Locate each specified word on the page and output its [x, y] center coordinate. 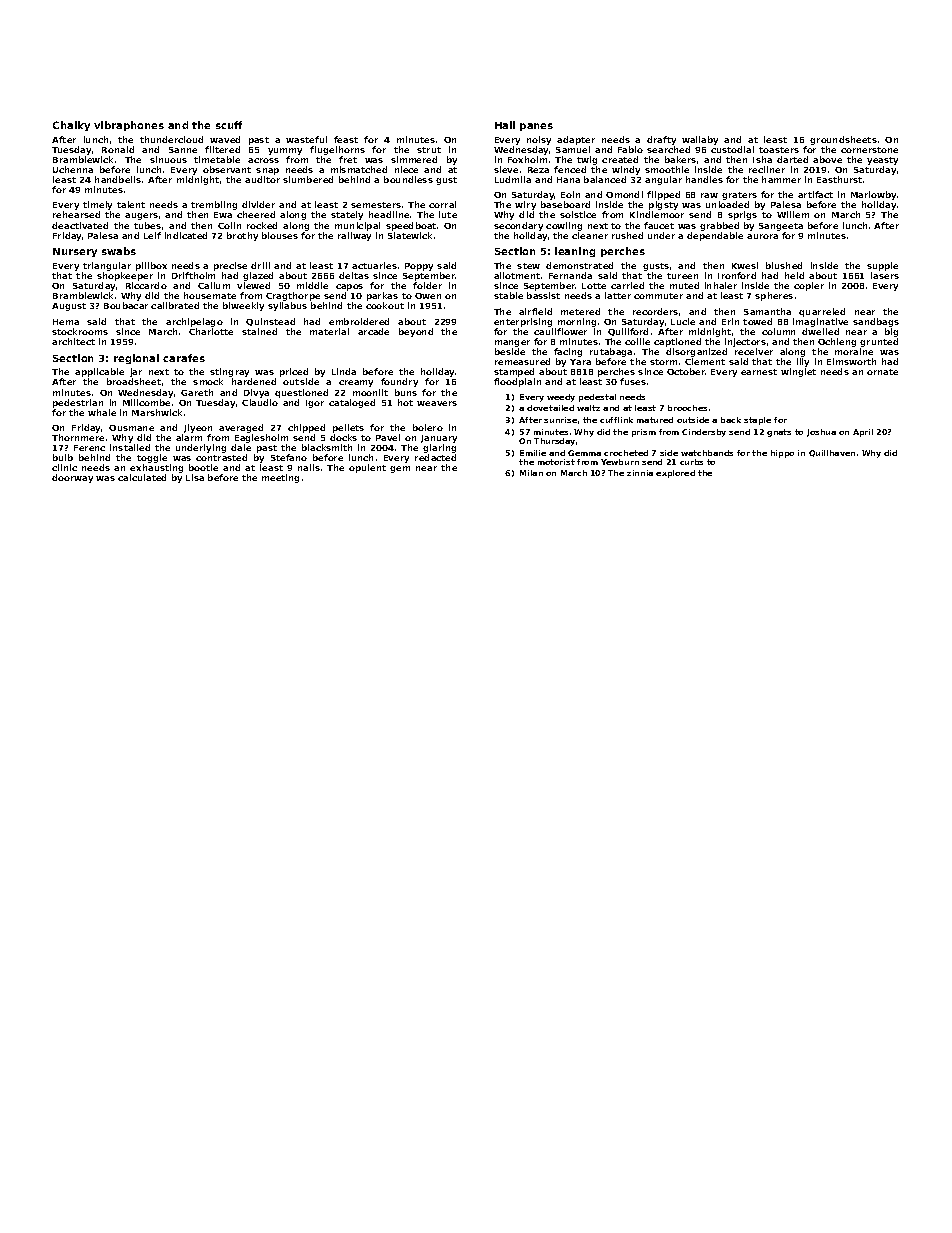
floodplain [517, 382]
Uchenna [73, 169]
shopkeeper [125, 276]
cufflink [616, 420]
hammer [781, 179]
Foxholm [527, 159]
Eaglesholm [261, 438]
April [863, 433]
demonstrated [579, 265]
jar [136, 373]
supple [882, 266]
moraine [854, 351]
